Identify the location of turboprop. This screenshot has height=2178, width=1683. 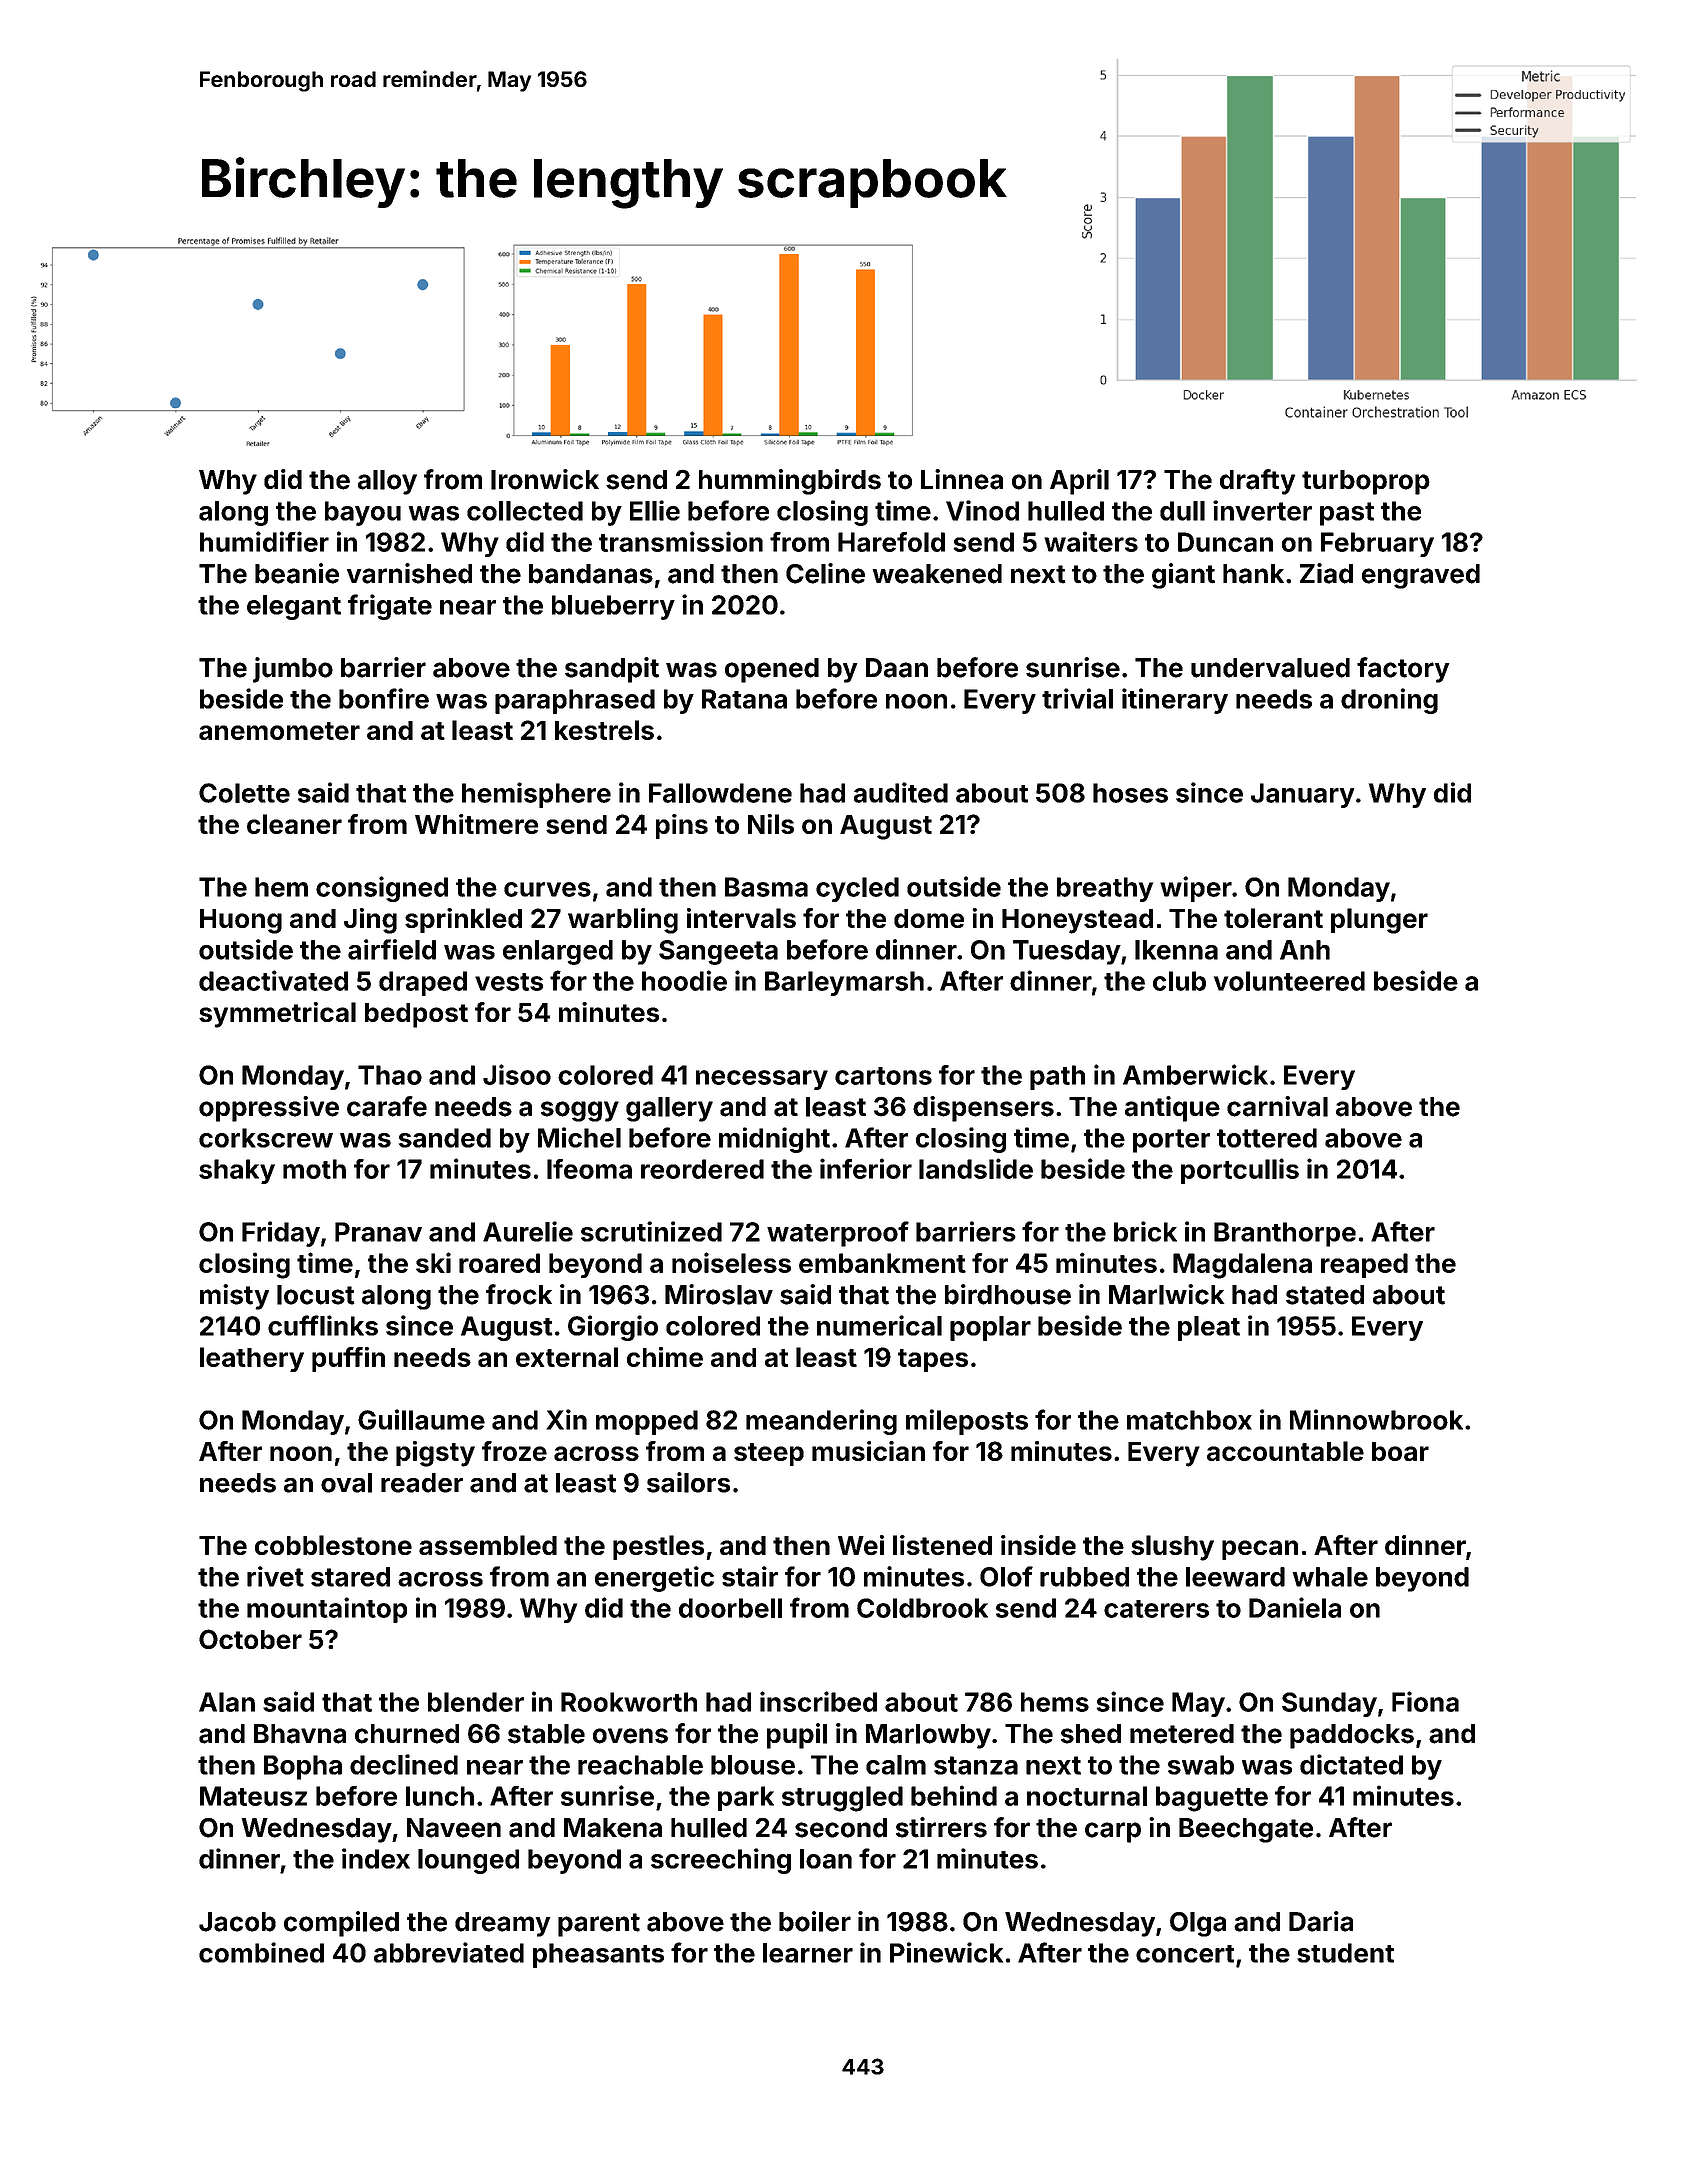
(1366, 482).
